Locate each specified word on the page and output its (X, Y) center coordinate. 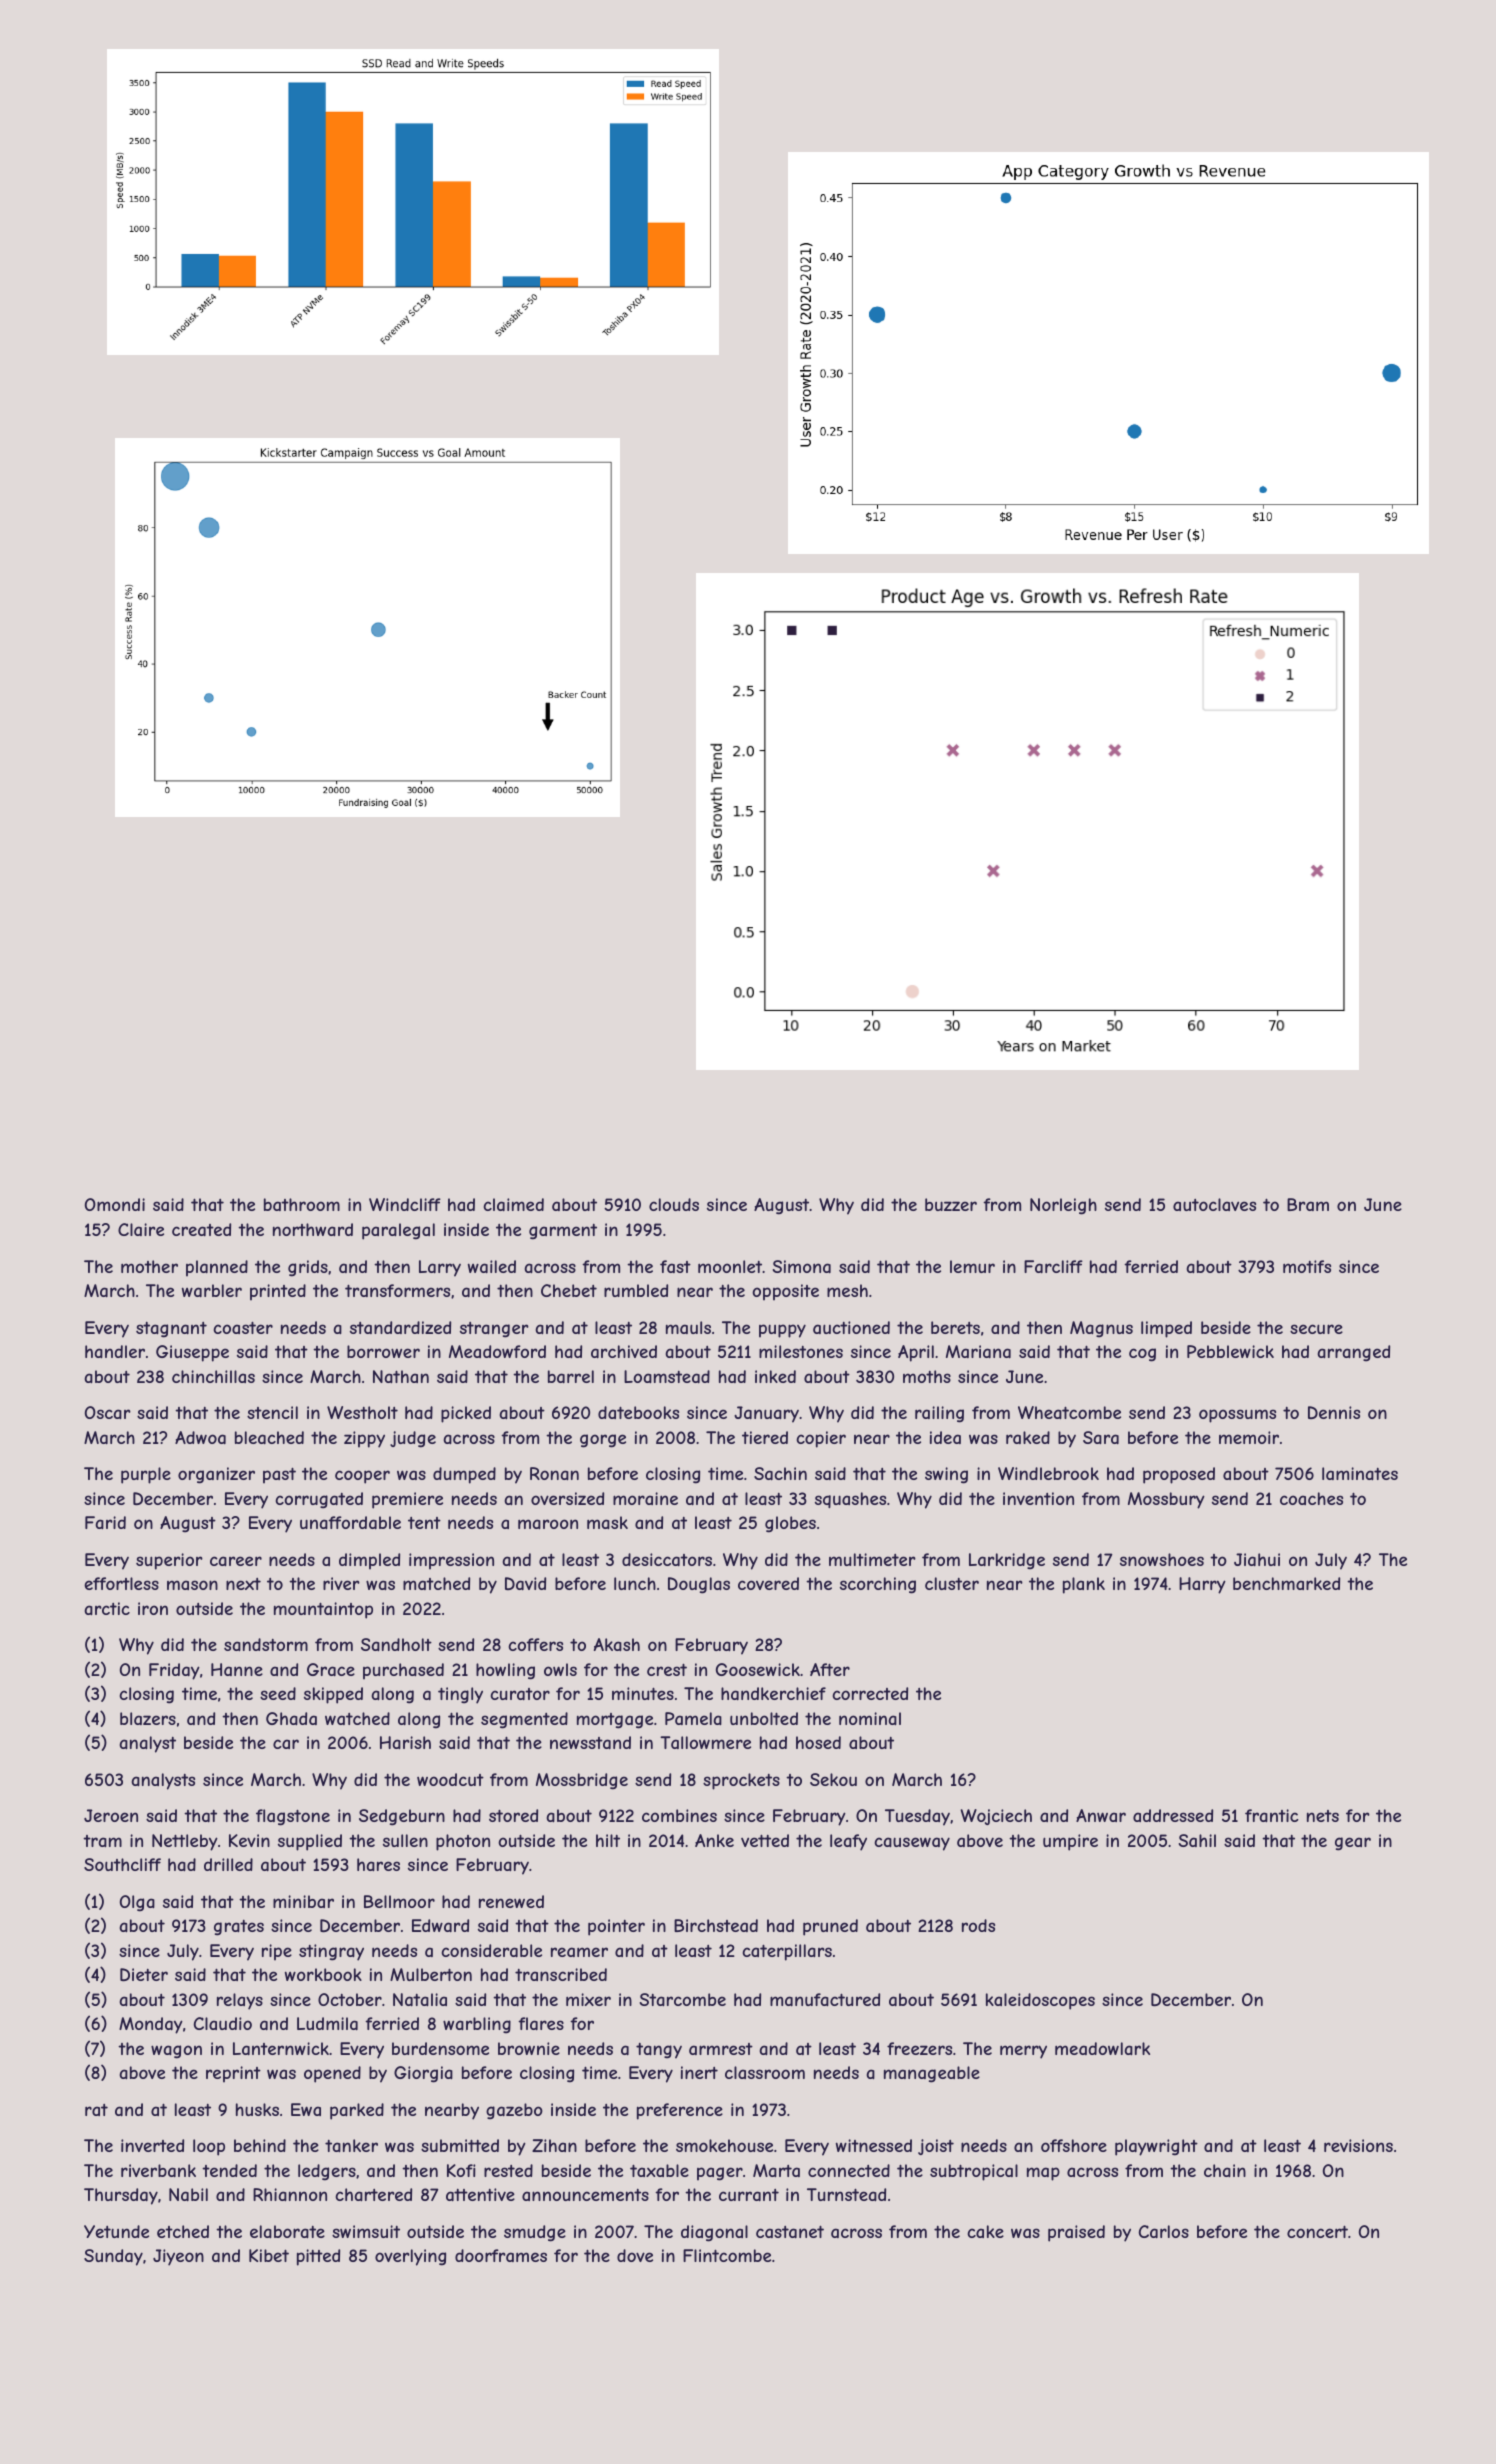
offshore (1074, 2145)
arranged (1354, 1353)
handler (115, 1351)
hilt (608, 1840)
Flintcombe (727, 2255)
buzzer (951, 1204)
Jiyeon (178, 2257)
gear (1353, 1844)
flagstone (293, 1817)
